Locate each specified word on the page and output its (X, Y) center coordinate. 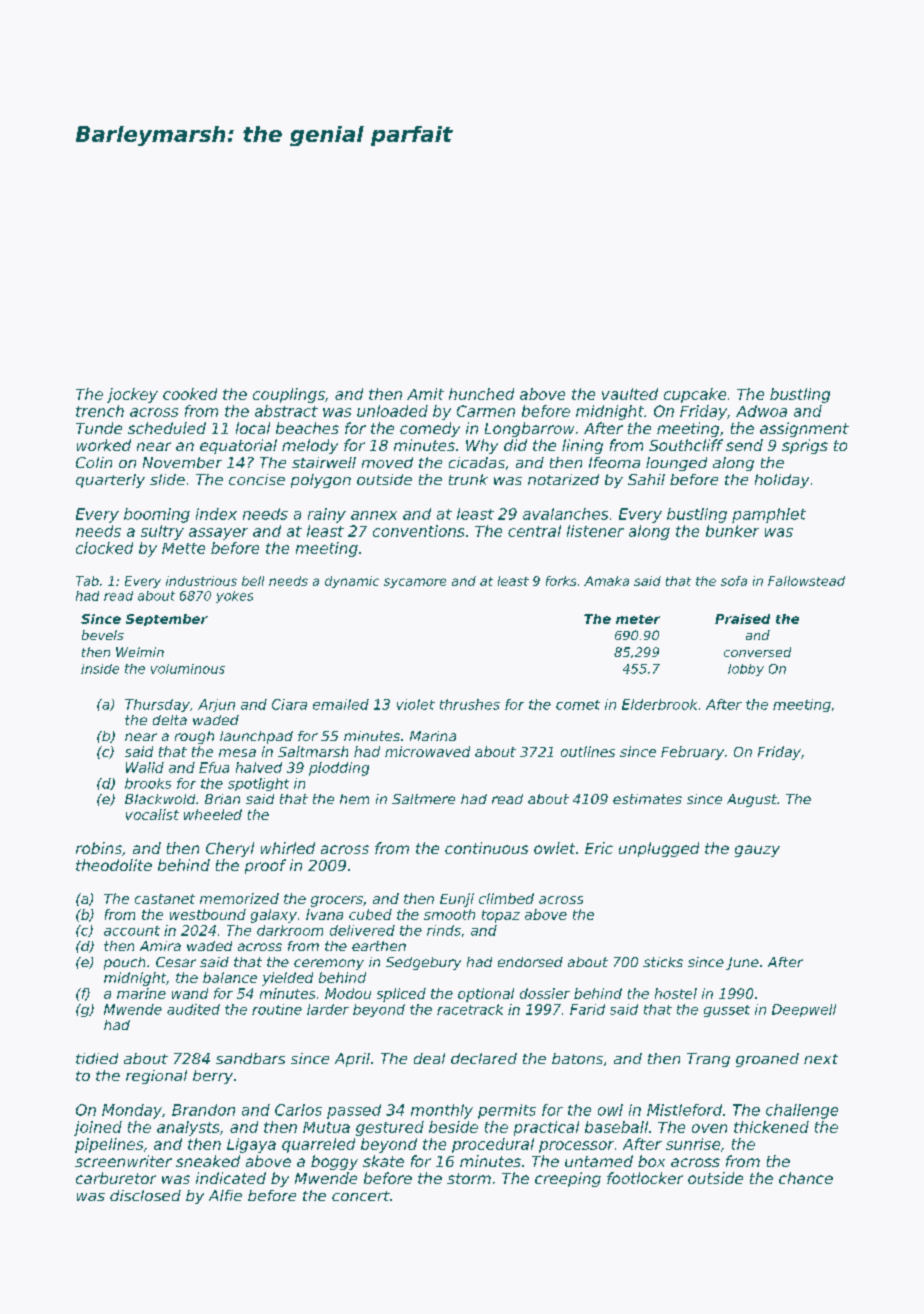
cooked (190, 394)
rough (194, 737)
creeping (568, 1179)
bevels (103, 635)
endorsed (530, 962)
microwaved (427, 751)
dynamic (352, 582)
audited (193, 1009)
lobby (746, 670)
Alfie (225, 1195)
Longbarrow (529, 429)
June (742, 963)
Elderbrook (659, 704)
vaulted (630, 394)
